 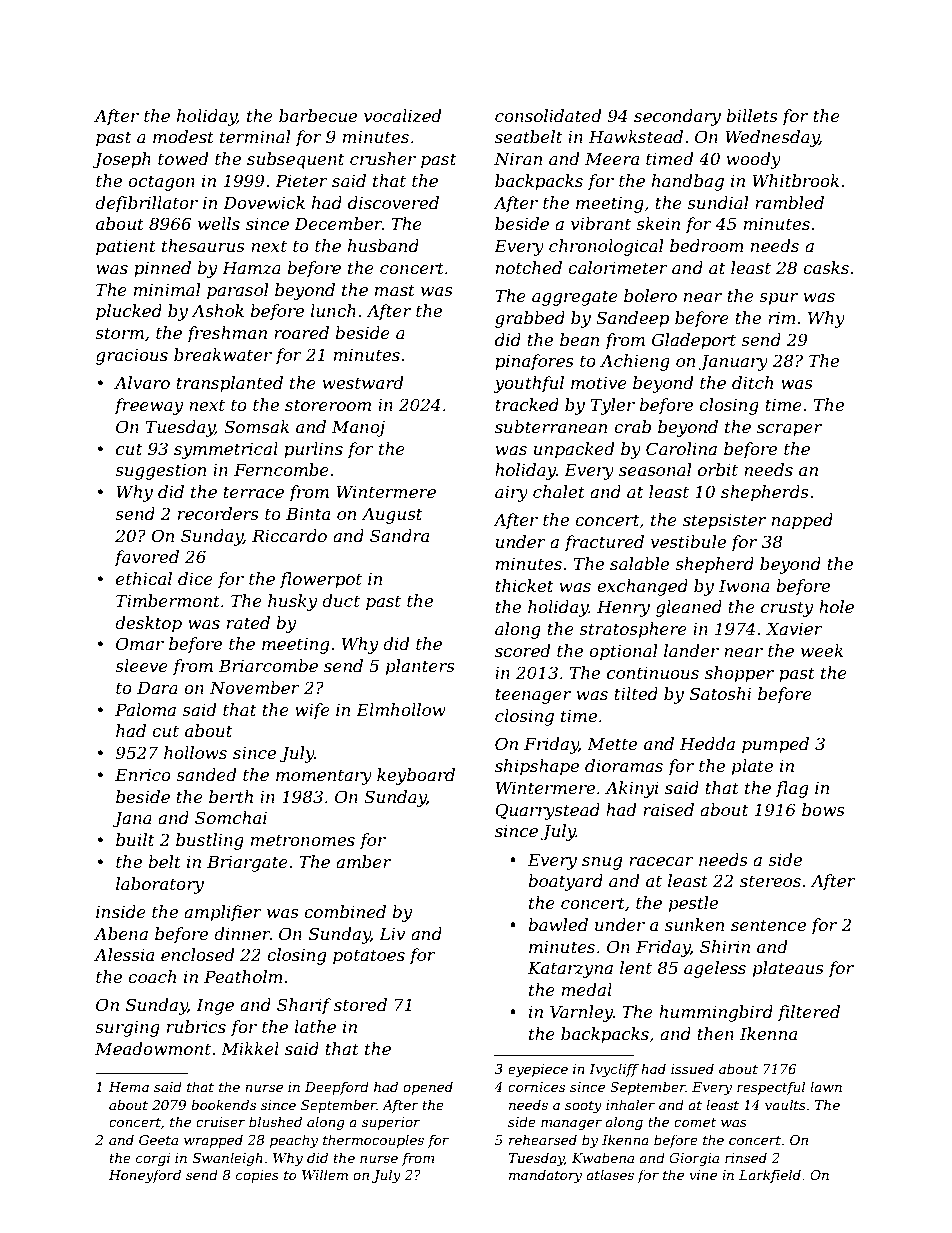 What do you see at coordinates (534, 362) in the page?
I see `pinafores` at bounding box center [534, 362].
